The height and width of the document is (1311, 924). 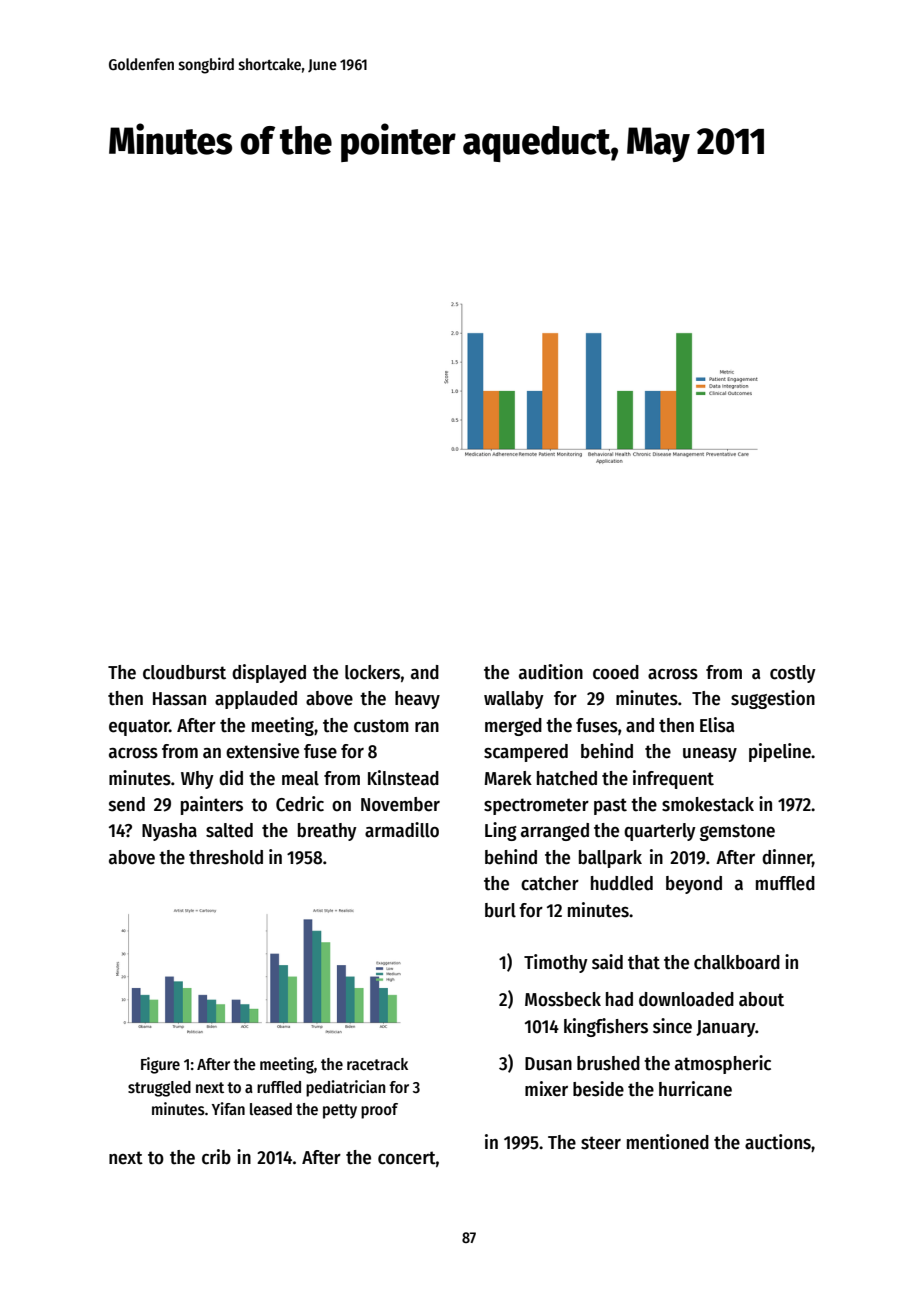 What do you see at coordinates (377, 1064) in the document?
I see `racetrack` at bounding box center [377, 1064].
